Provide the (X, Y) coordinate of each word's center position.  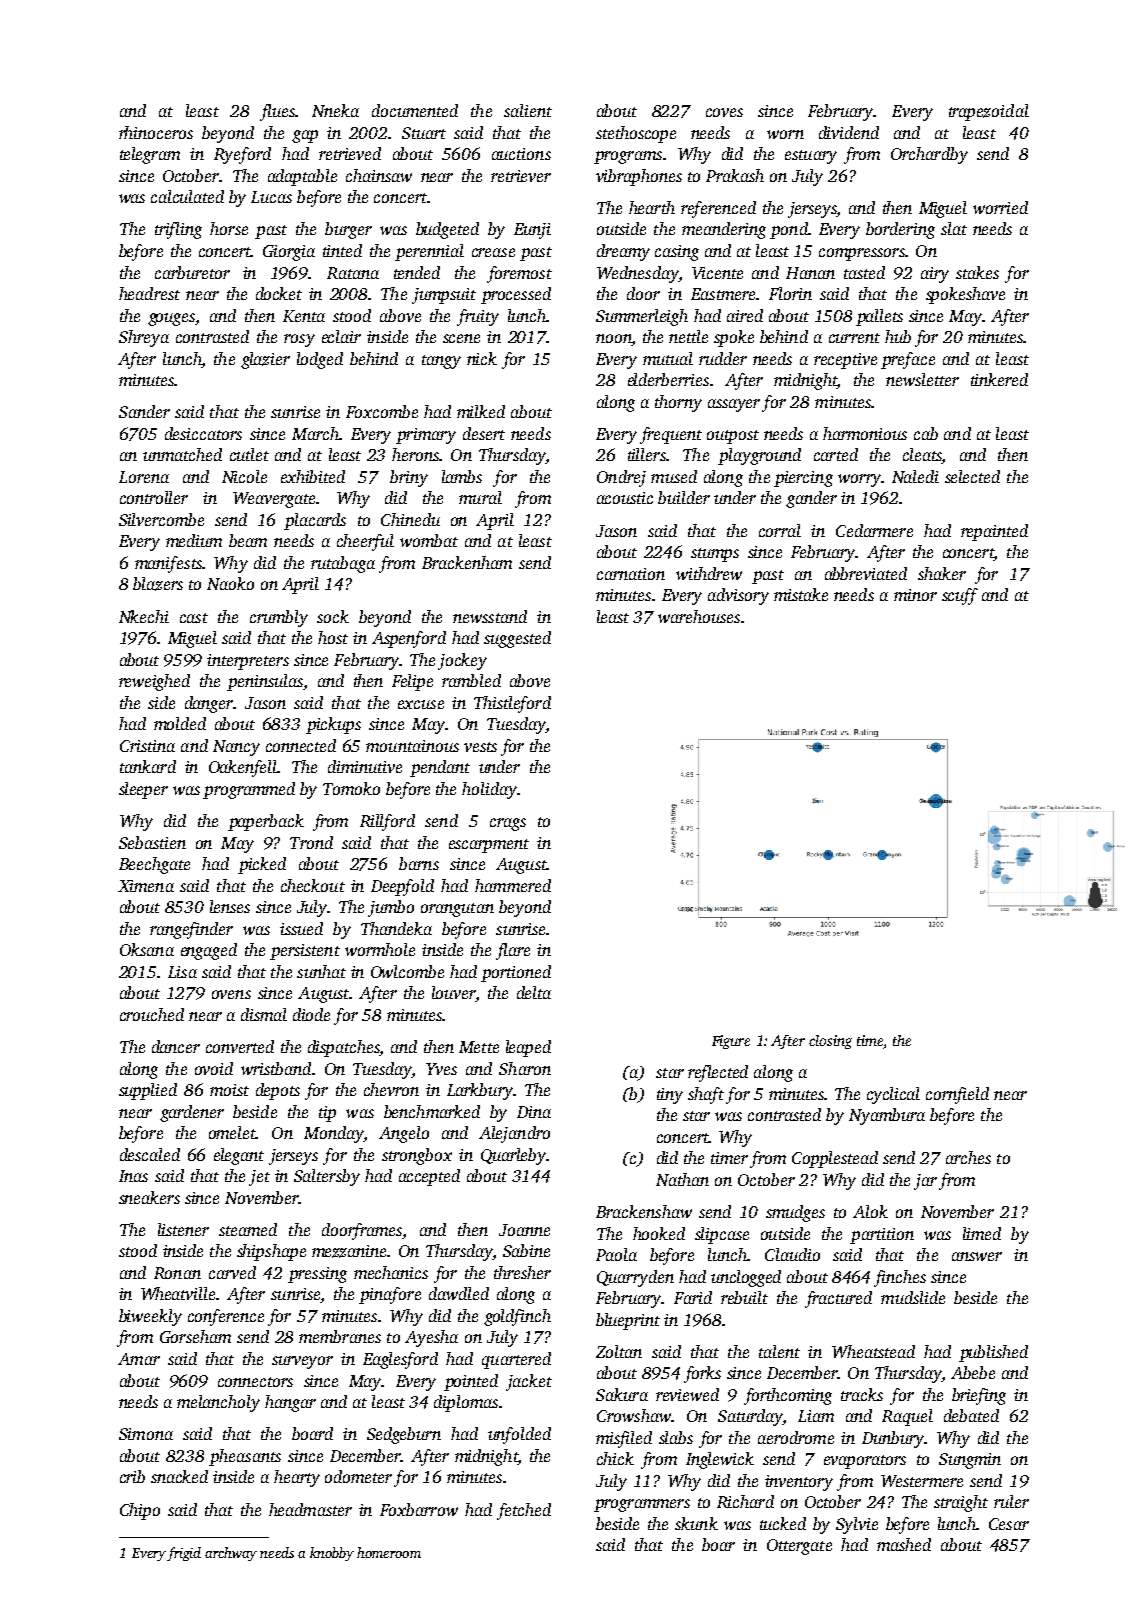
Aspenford (409, 639)
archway (231, 1554)
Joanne (524, 1230)
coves (724, 112)
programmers (642, 1505)
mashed (904, 1544)
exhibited (313, 476)
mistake (801, 594)
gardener (192, 1113)
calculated (187, 196)
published (993, 1353)
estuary (811, 157)
